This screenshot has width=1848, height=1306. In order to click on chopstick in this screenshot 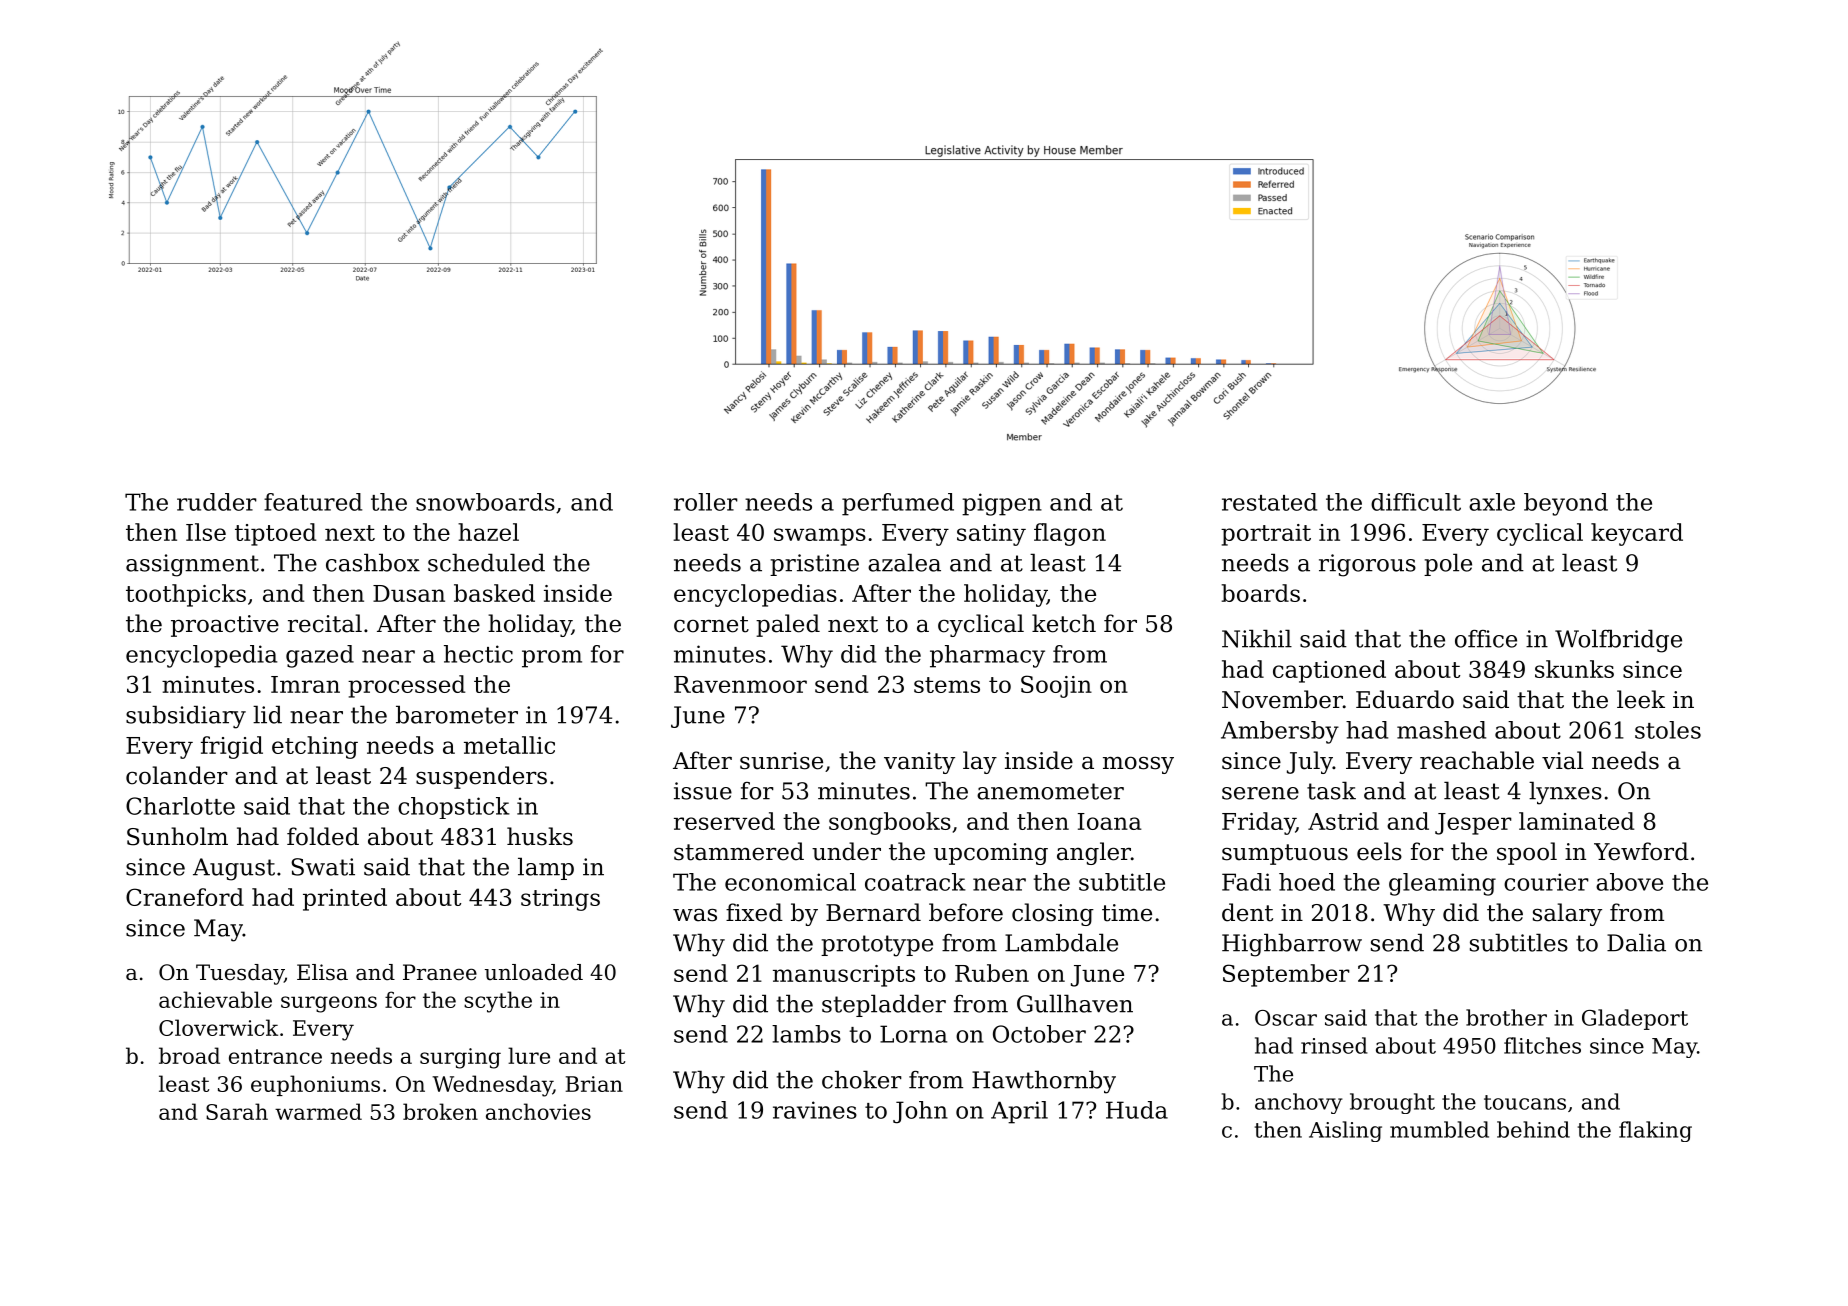, I will do `click(454, 808)`.
